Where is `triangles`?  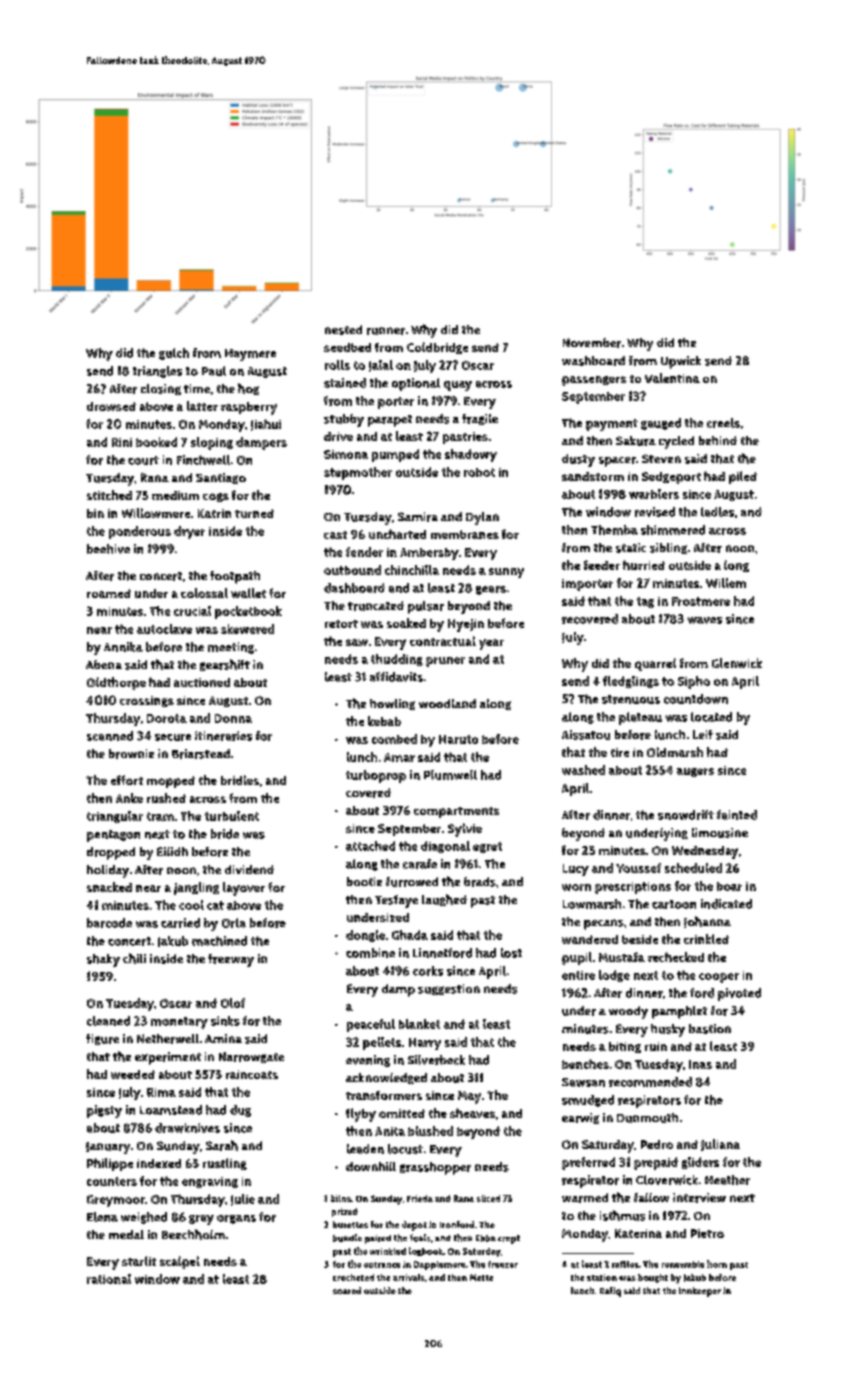 triangles is located at coordinates (157, 372).
